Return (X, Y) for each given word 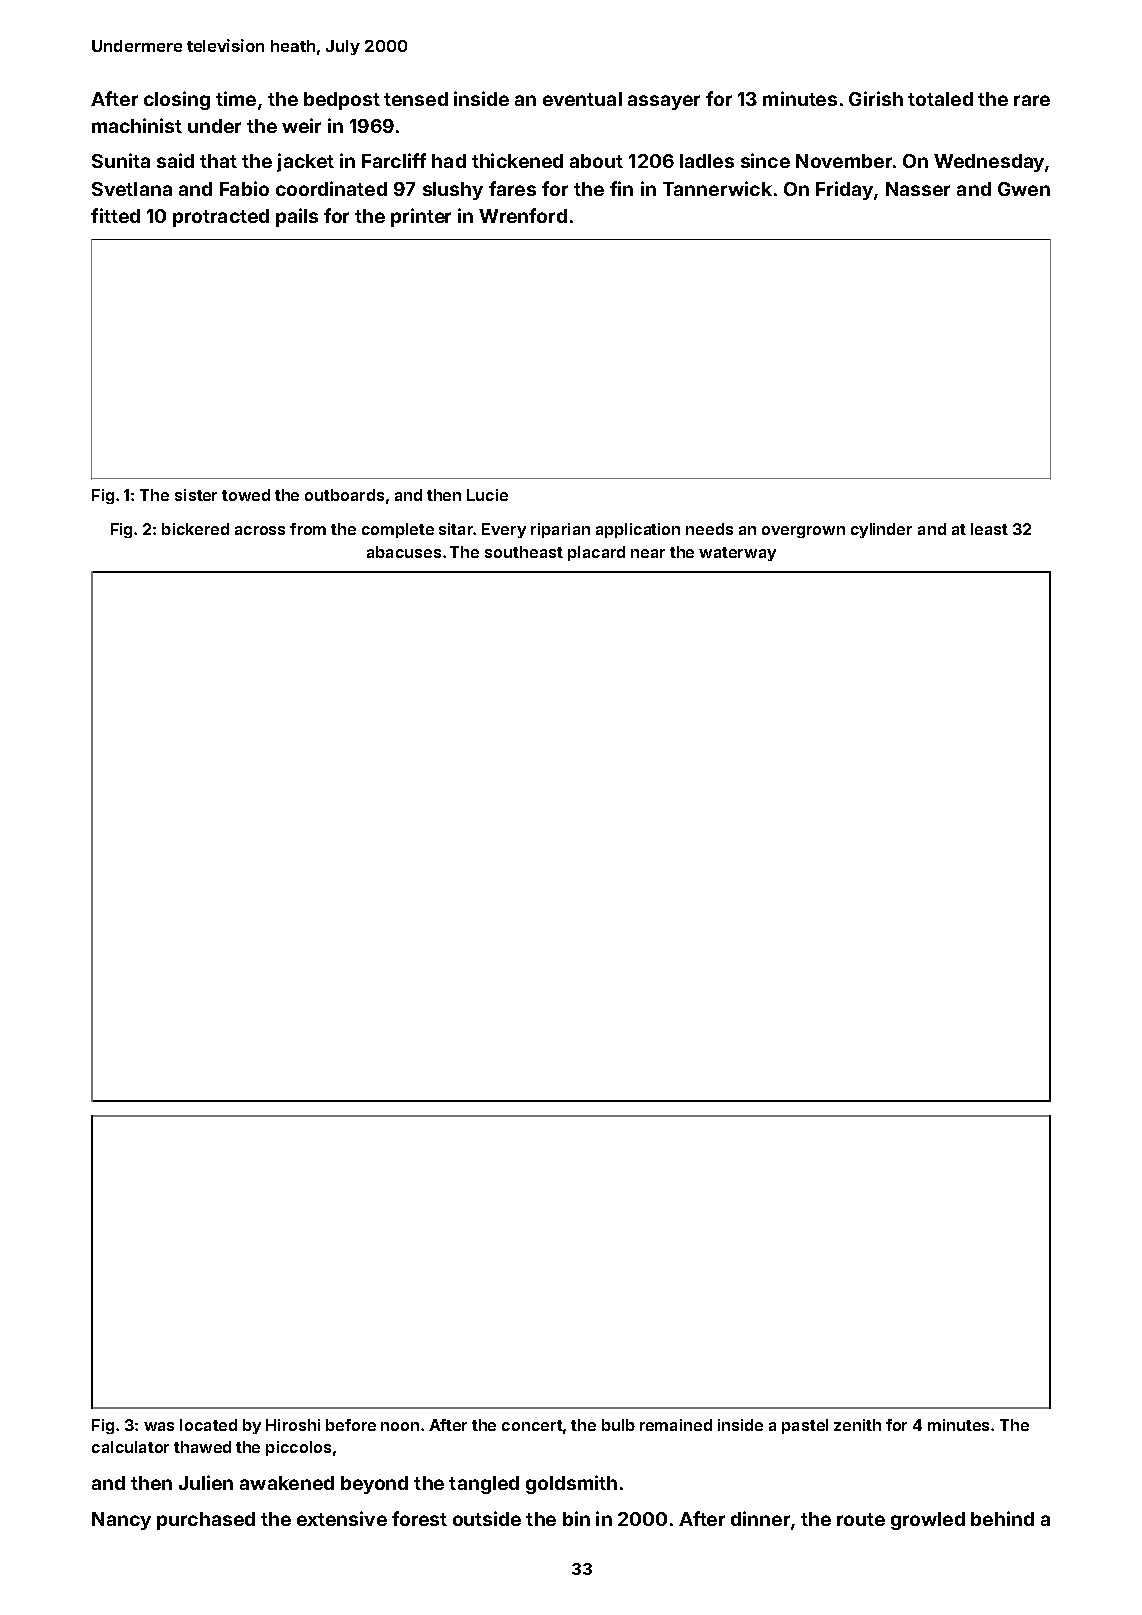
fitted (115, 215)
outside (487, 1518)
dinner (760, 1518)
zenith (857, 1425)
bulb (618, 1425)
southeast (524, 552)
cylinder (881, 530)
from (308, 529)
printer (421, 217)
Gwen (1024, 189)
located (208, 1425)
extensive (342, 1518)
